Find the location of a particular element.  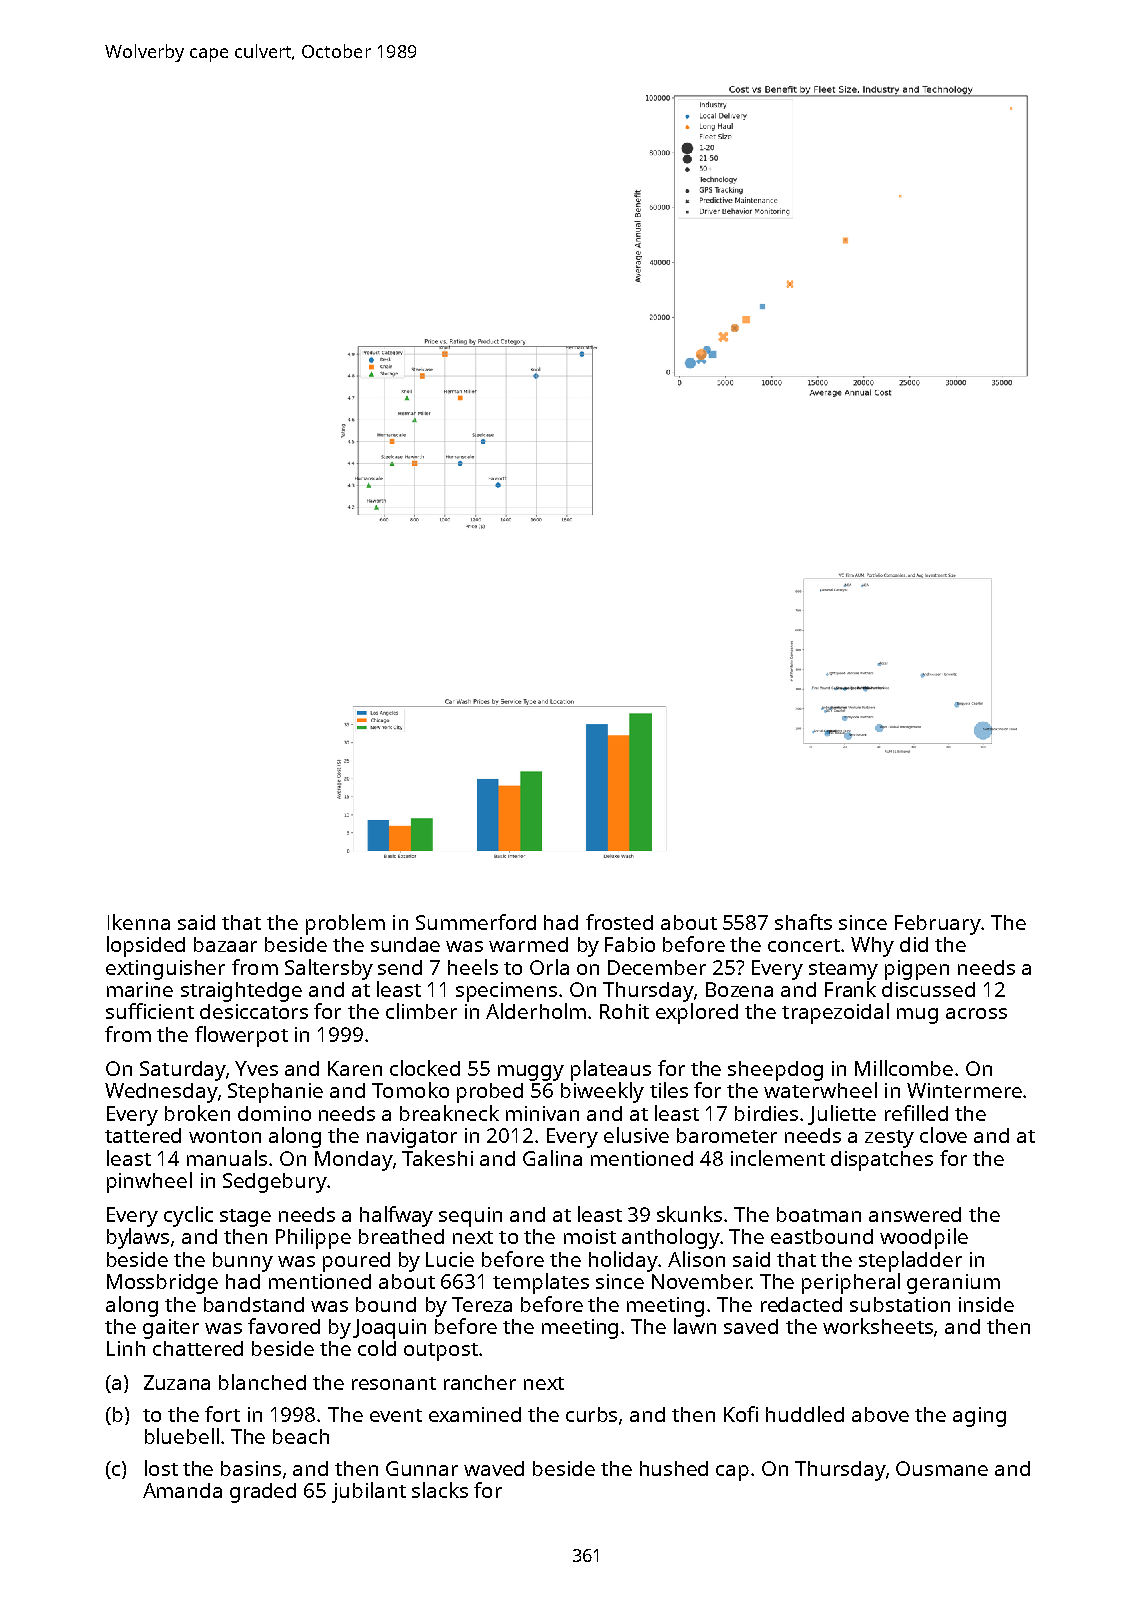

problem is located at coordinates (345, 924).
